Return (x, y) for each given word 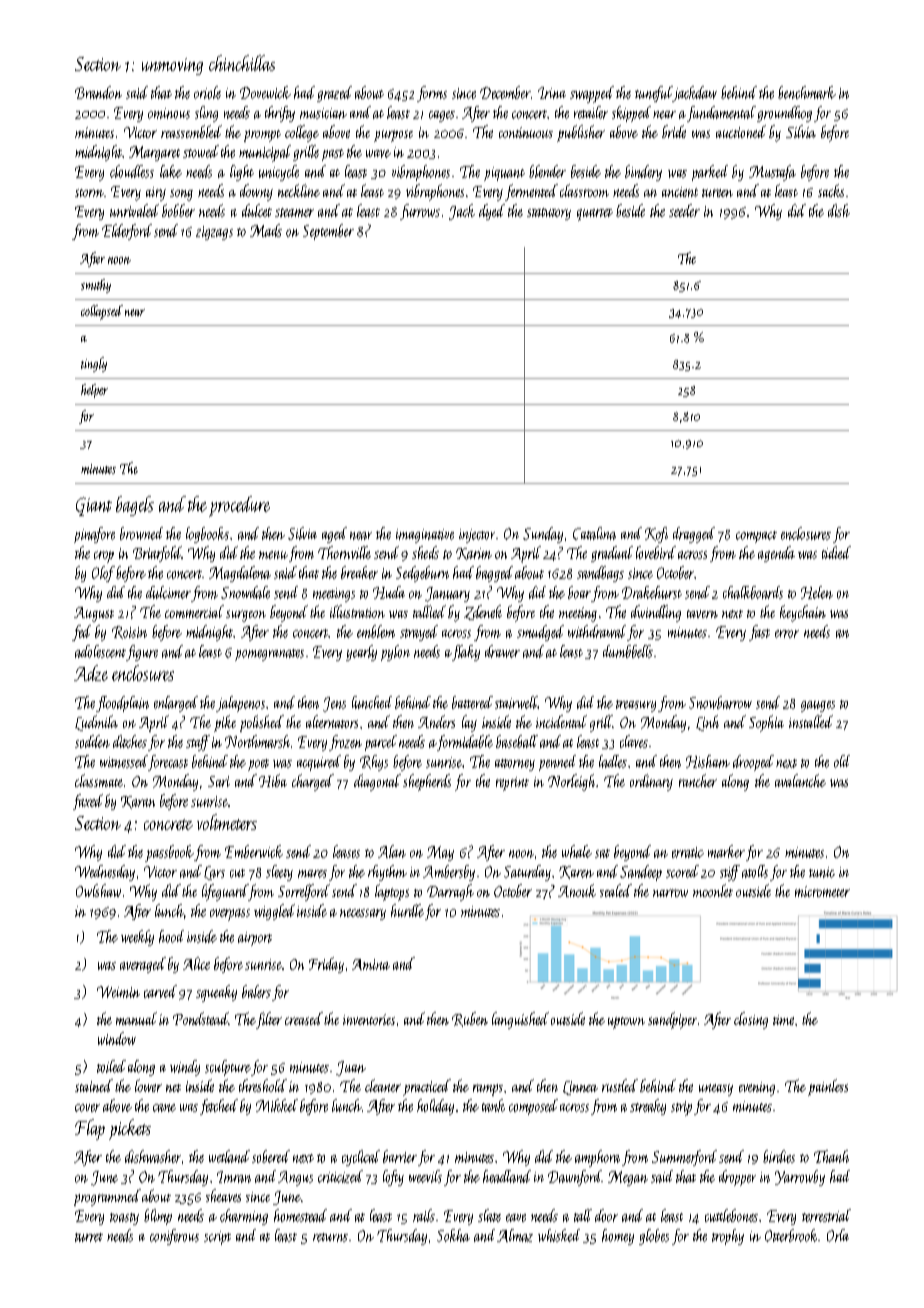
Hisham (708, 761)
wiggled (274, 912)
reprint (512, 784)
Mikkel (277, 1105)
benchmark (807, 92)
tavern (702, 614)
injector (477, 536)
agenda (776, 554)
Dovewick (265, 92)
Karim (474, 554)
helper (94, 391)
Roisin (129, 632)
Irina (552, 93)
